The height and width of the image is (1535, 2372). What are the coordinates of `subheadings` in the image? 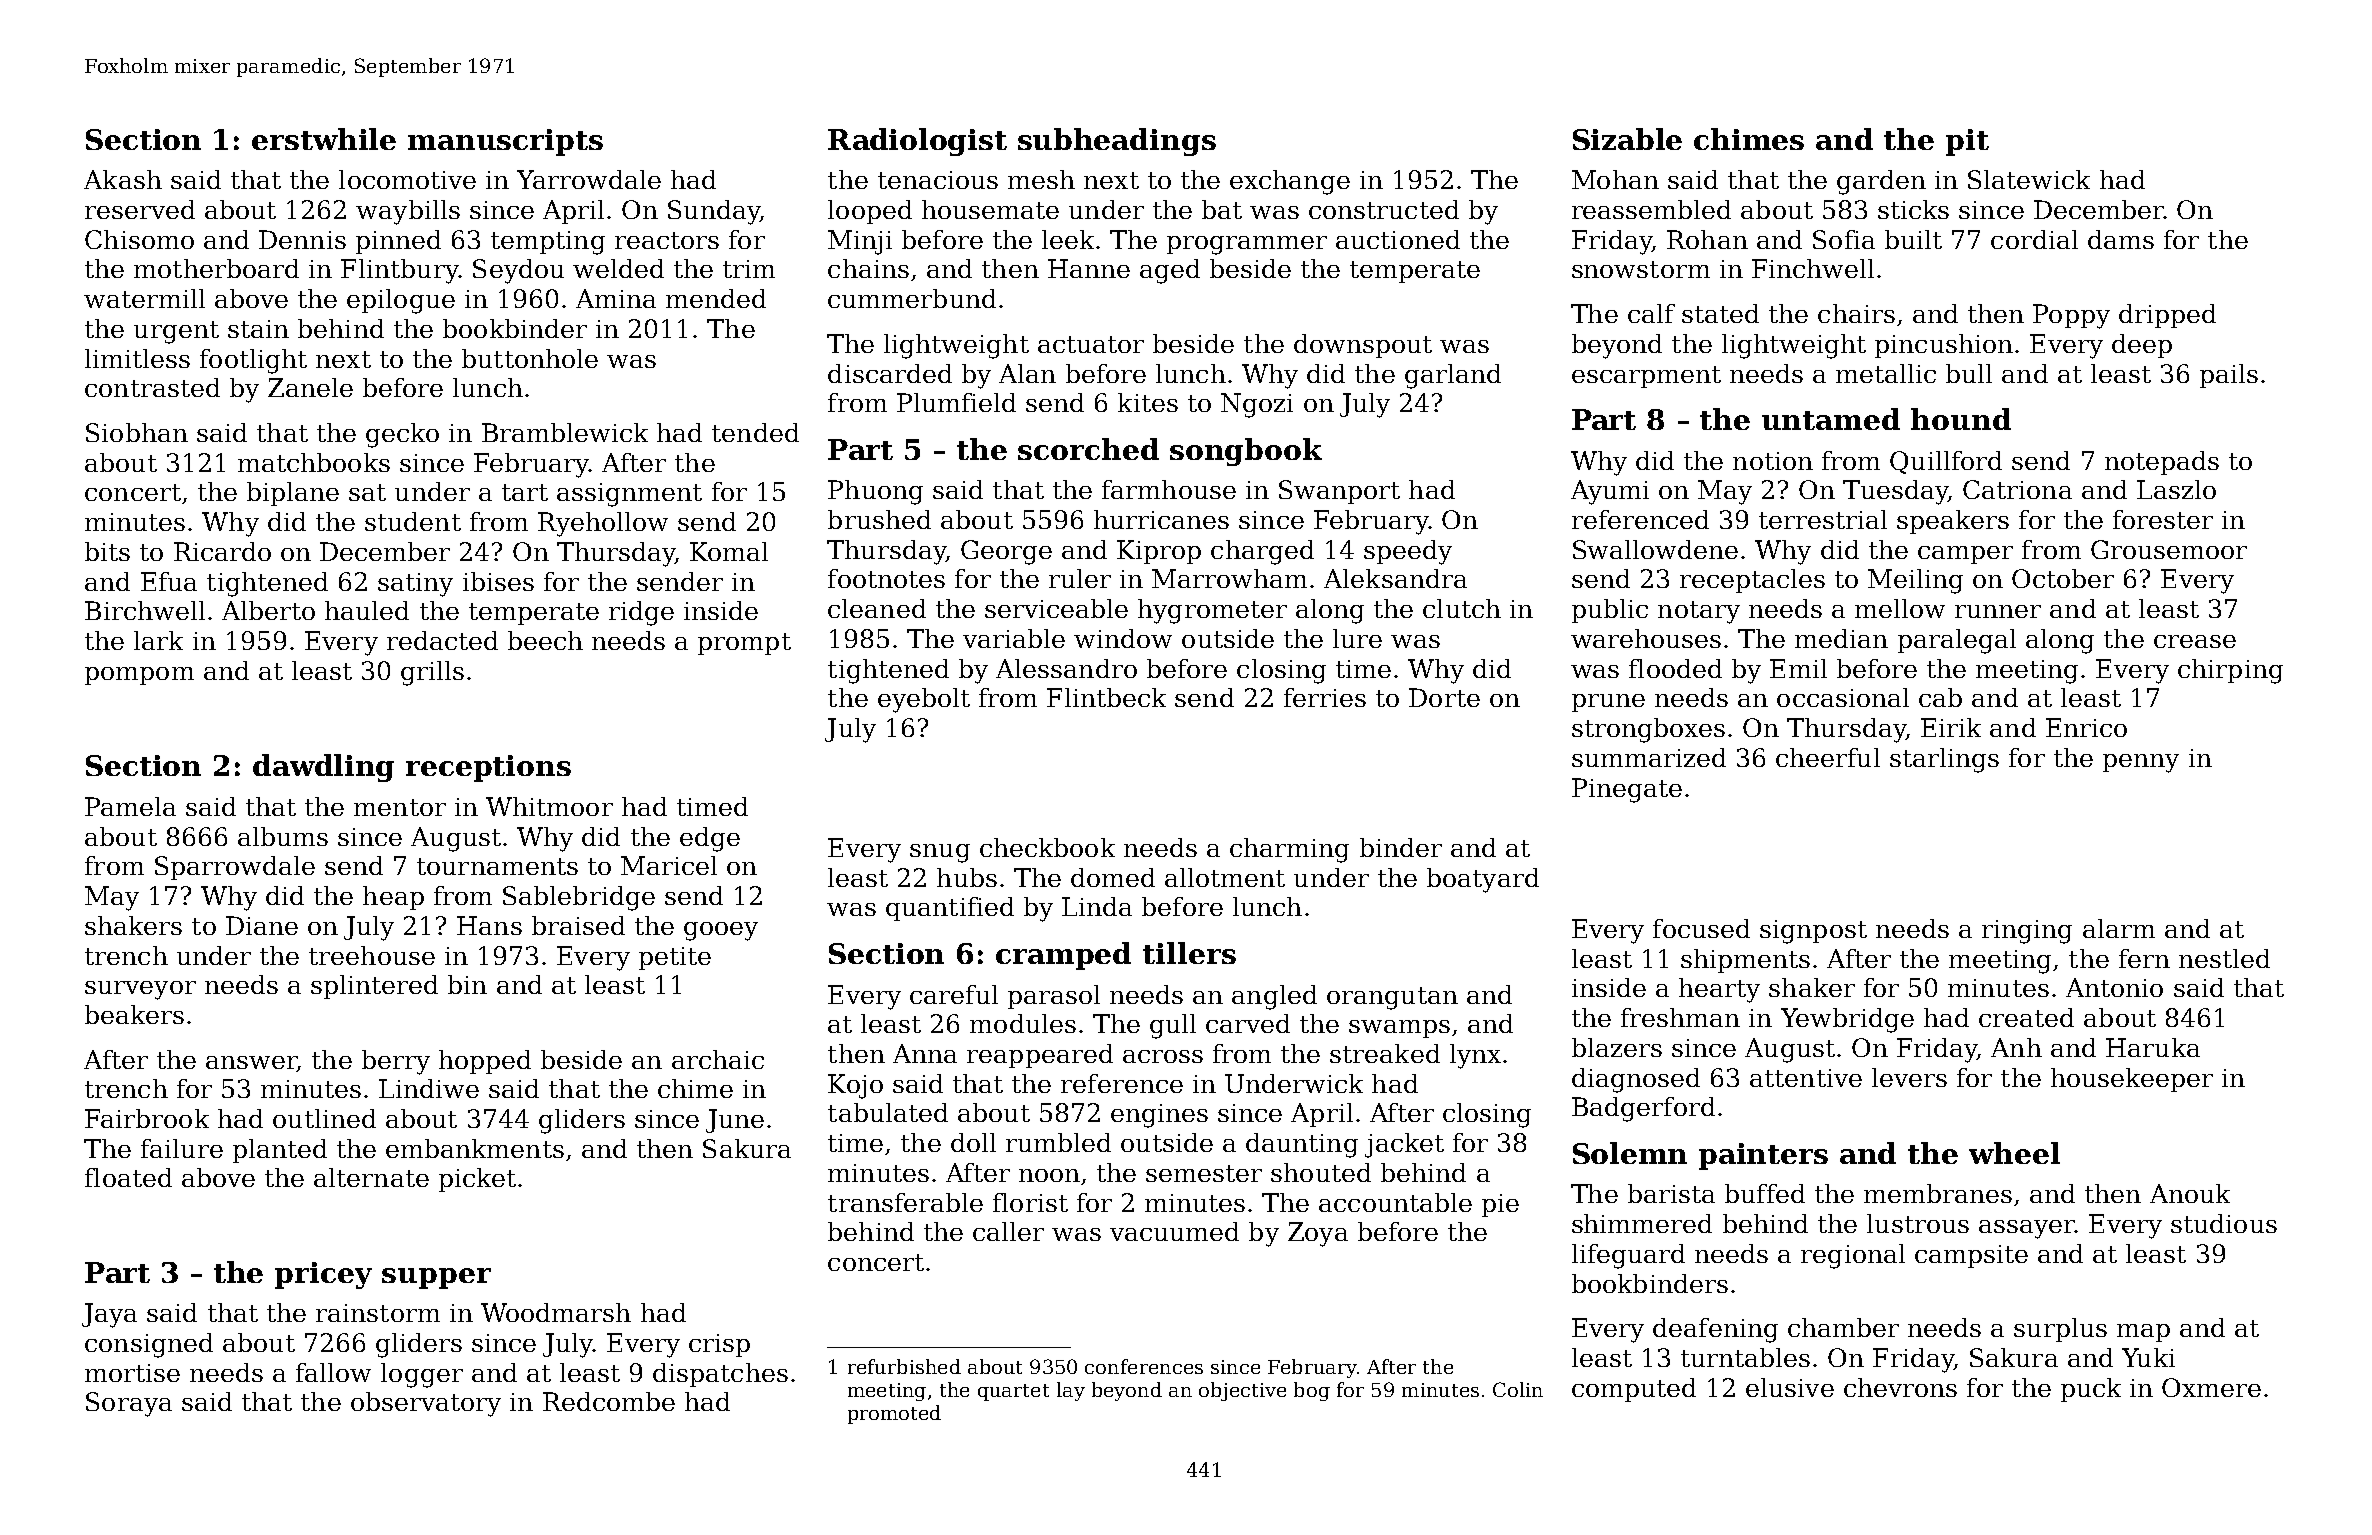 It's located at (1117, 142).
